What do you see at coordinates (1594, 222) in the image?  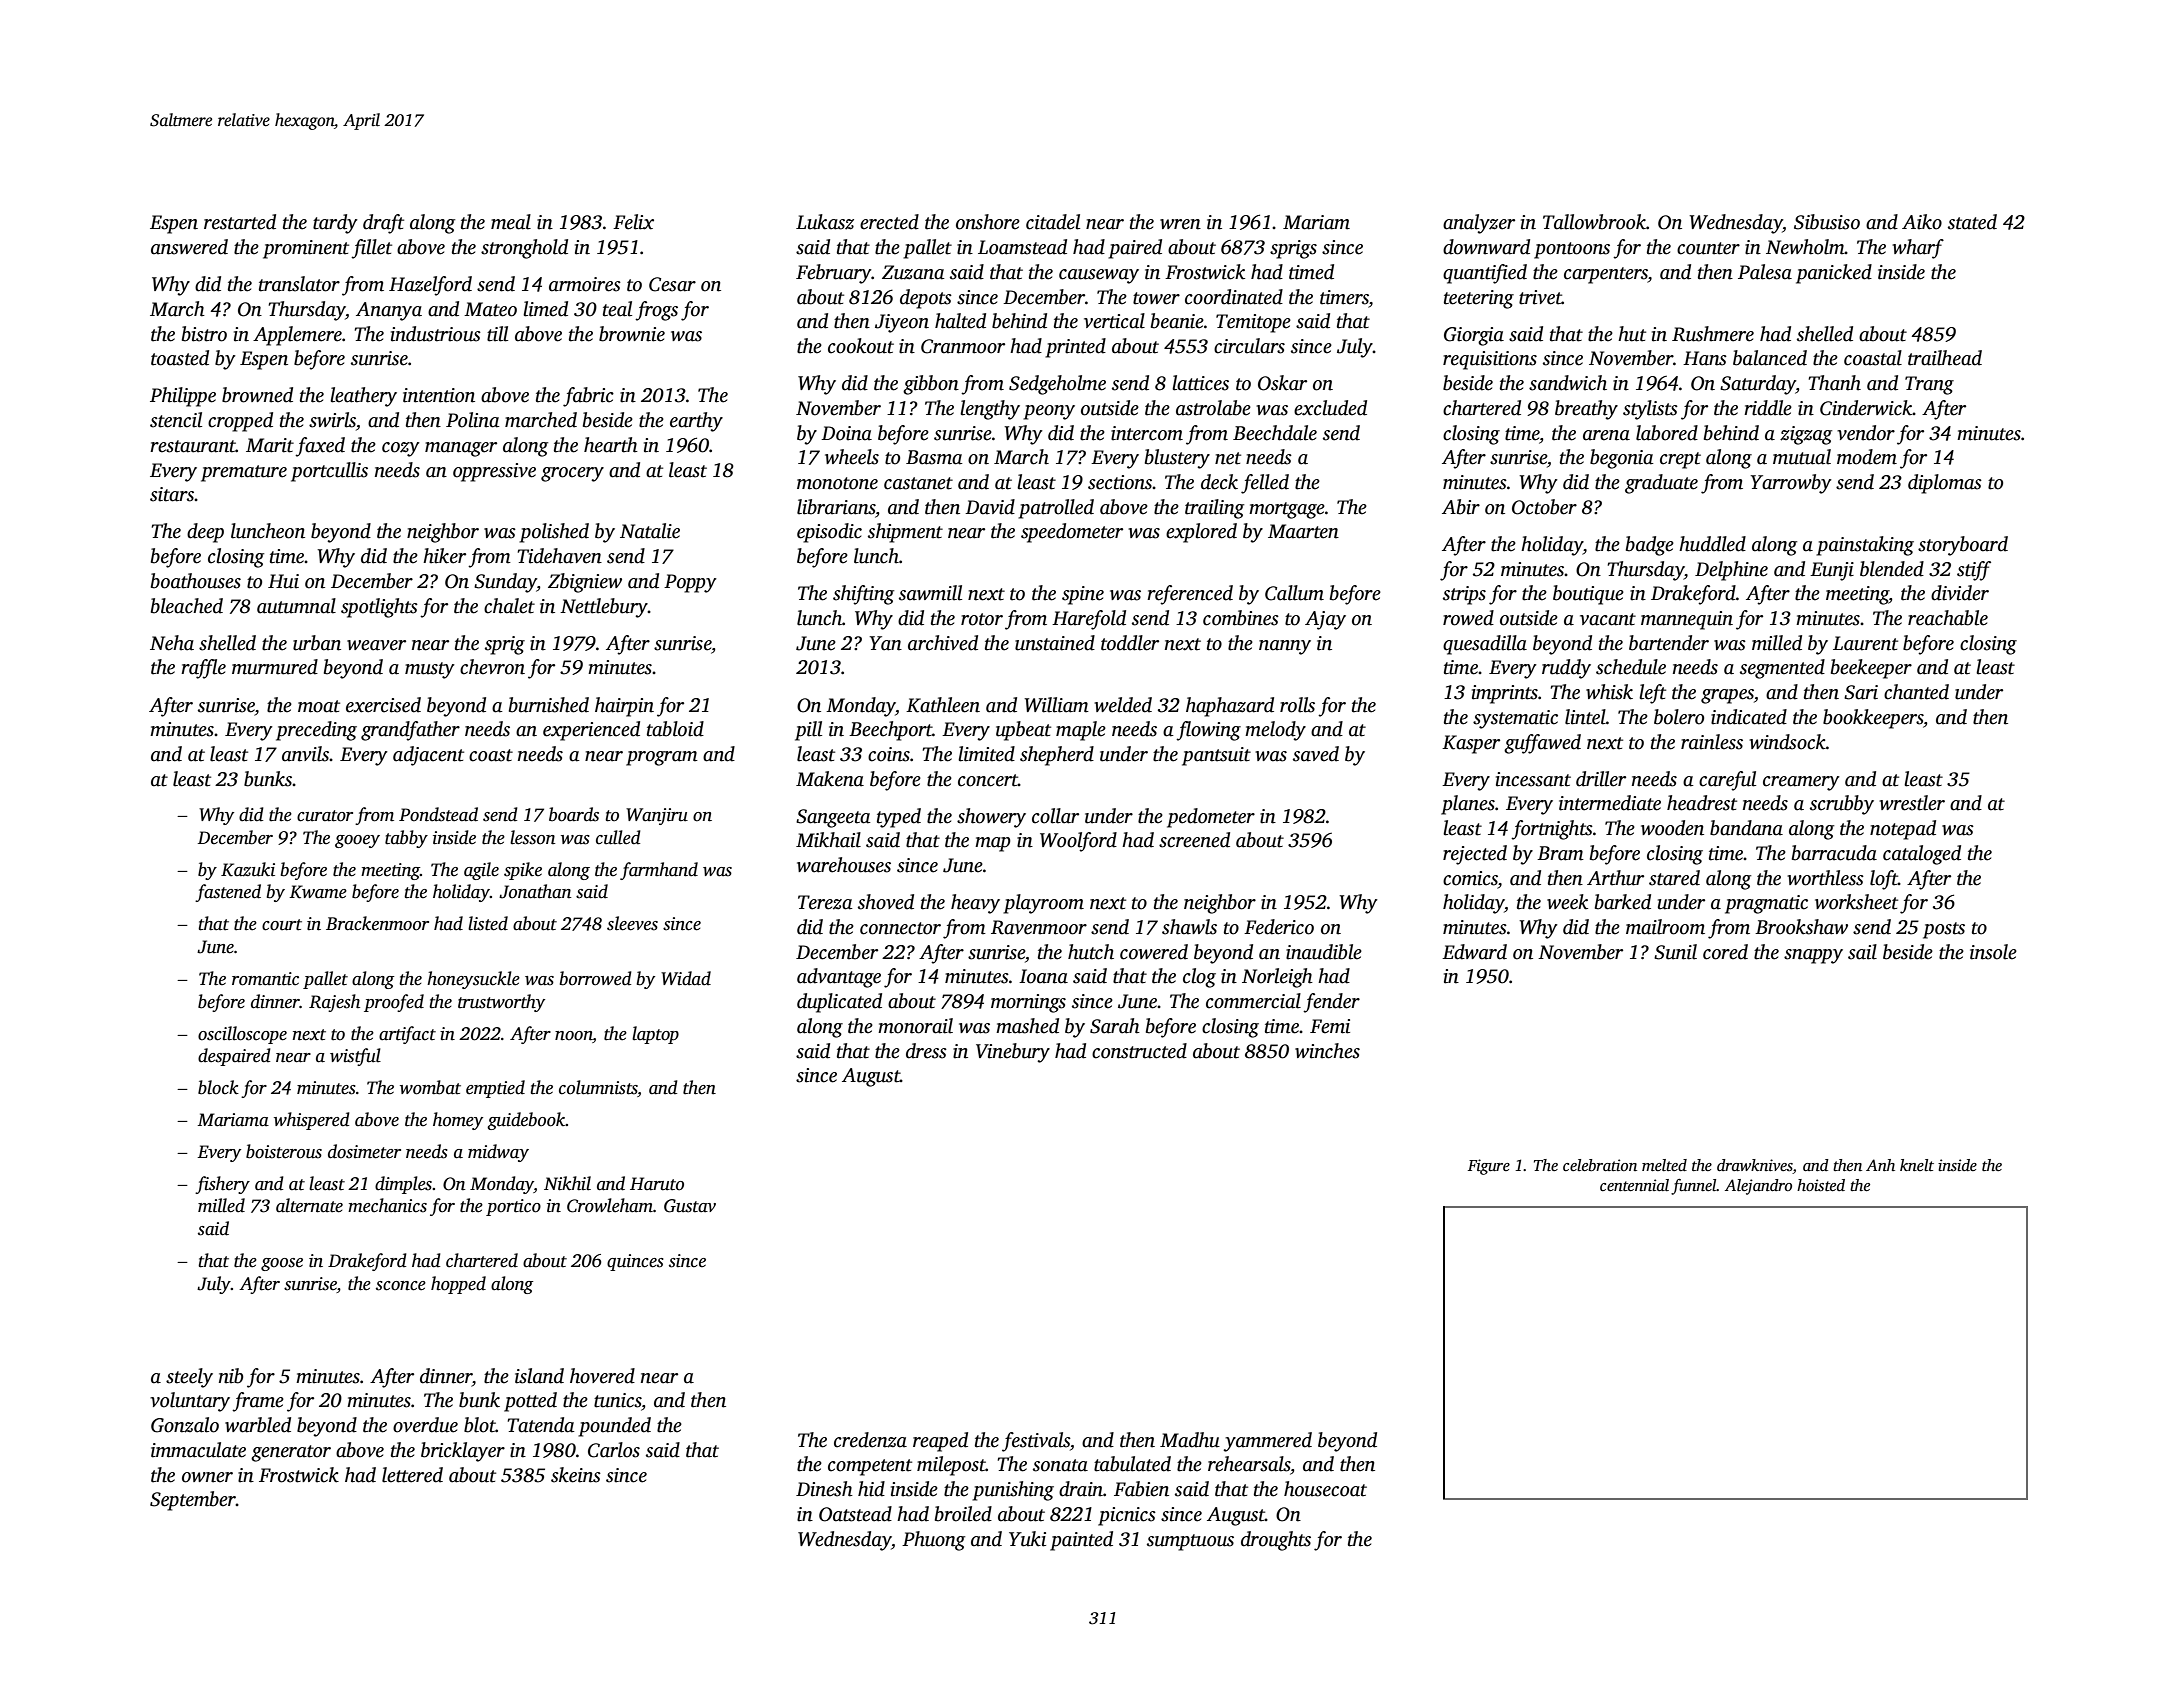 I see `Tallowbrook` at bounding box center [1594, 222].
